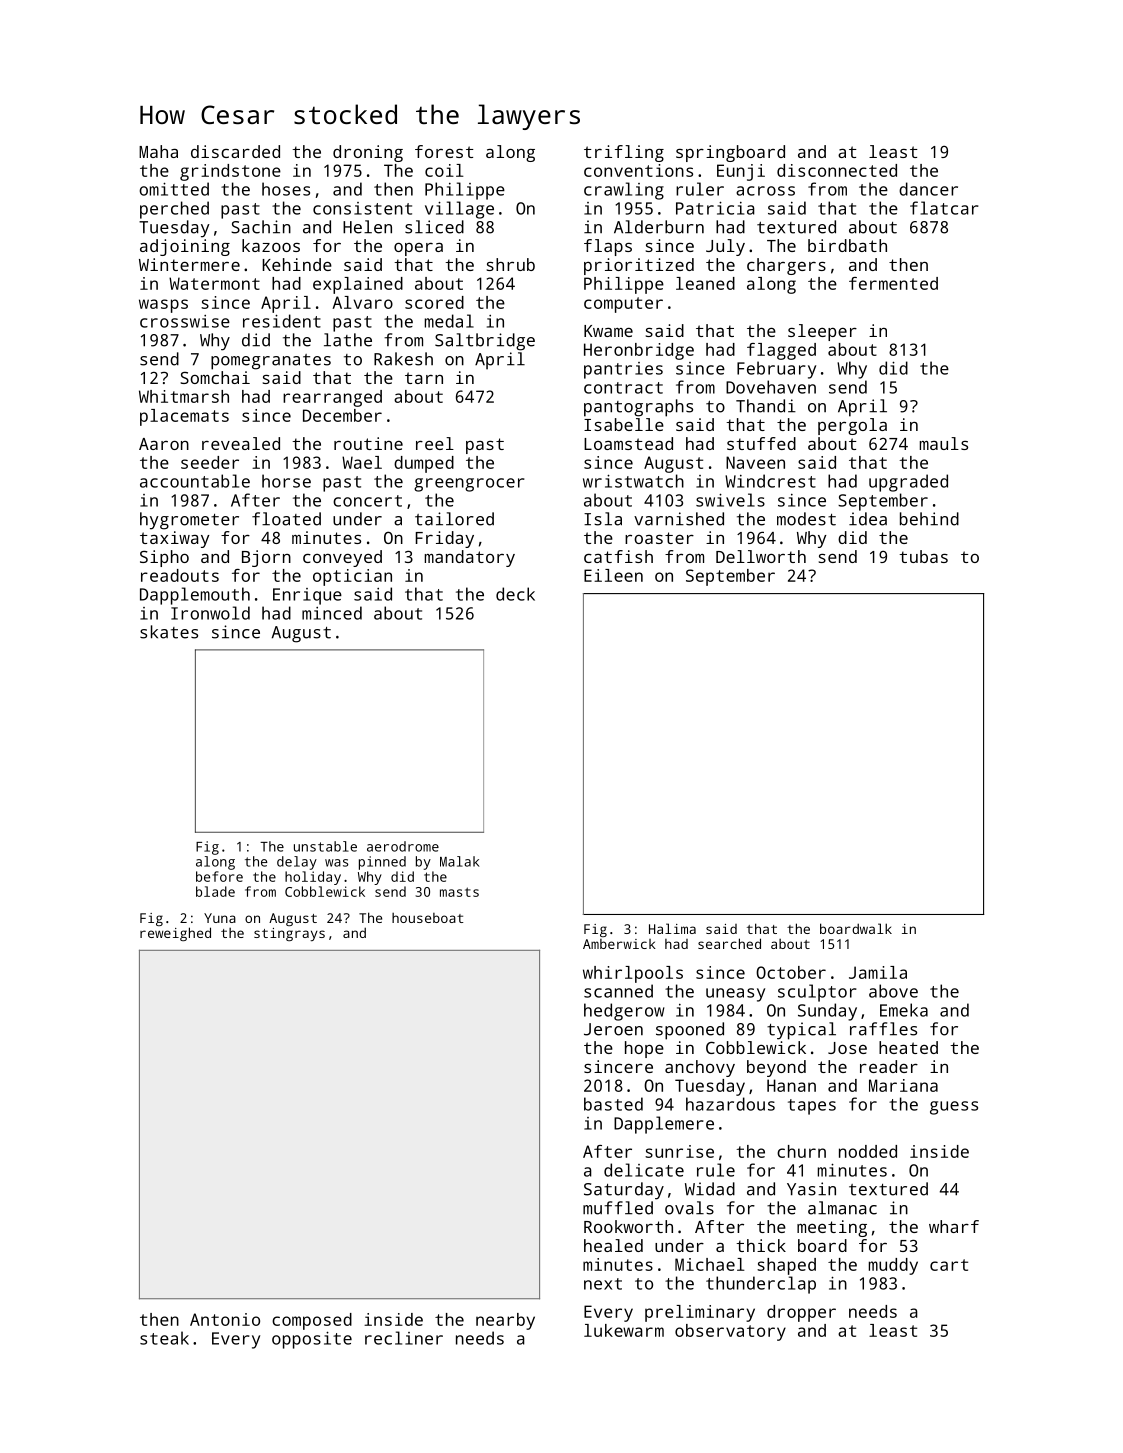 Image resolution: width=1123 pixels, height=1453 pixels. Describe the element at coordinates (332, 613) in the screenshot. I see `minced` at that location.
